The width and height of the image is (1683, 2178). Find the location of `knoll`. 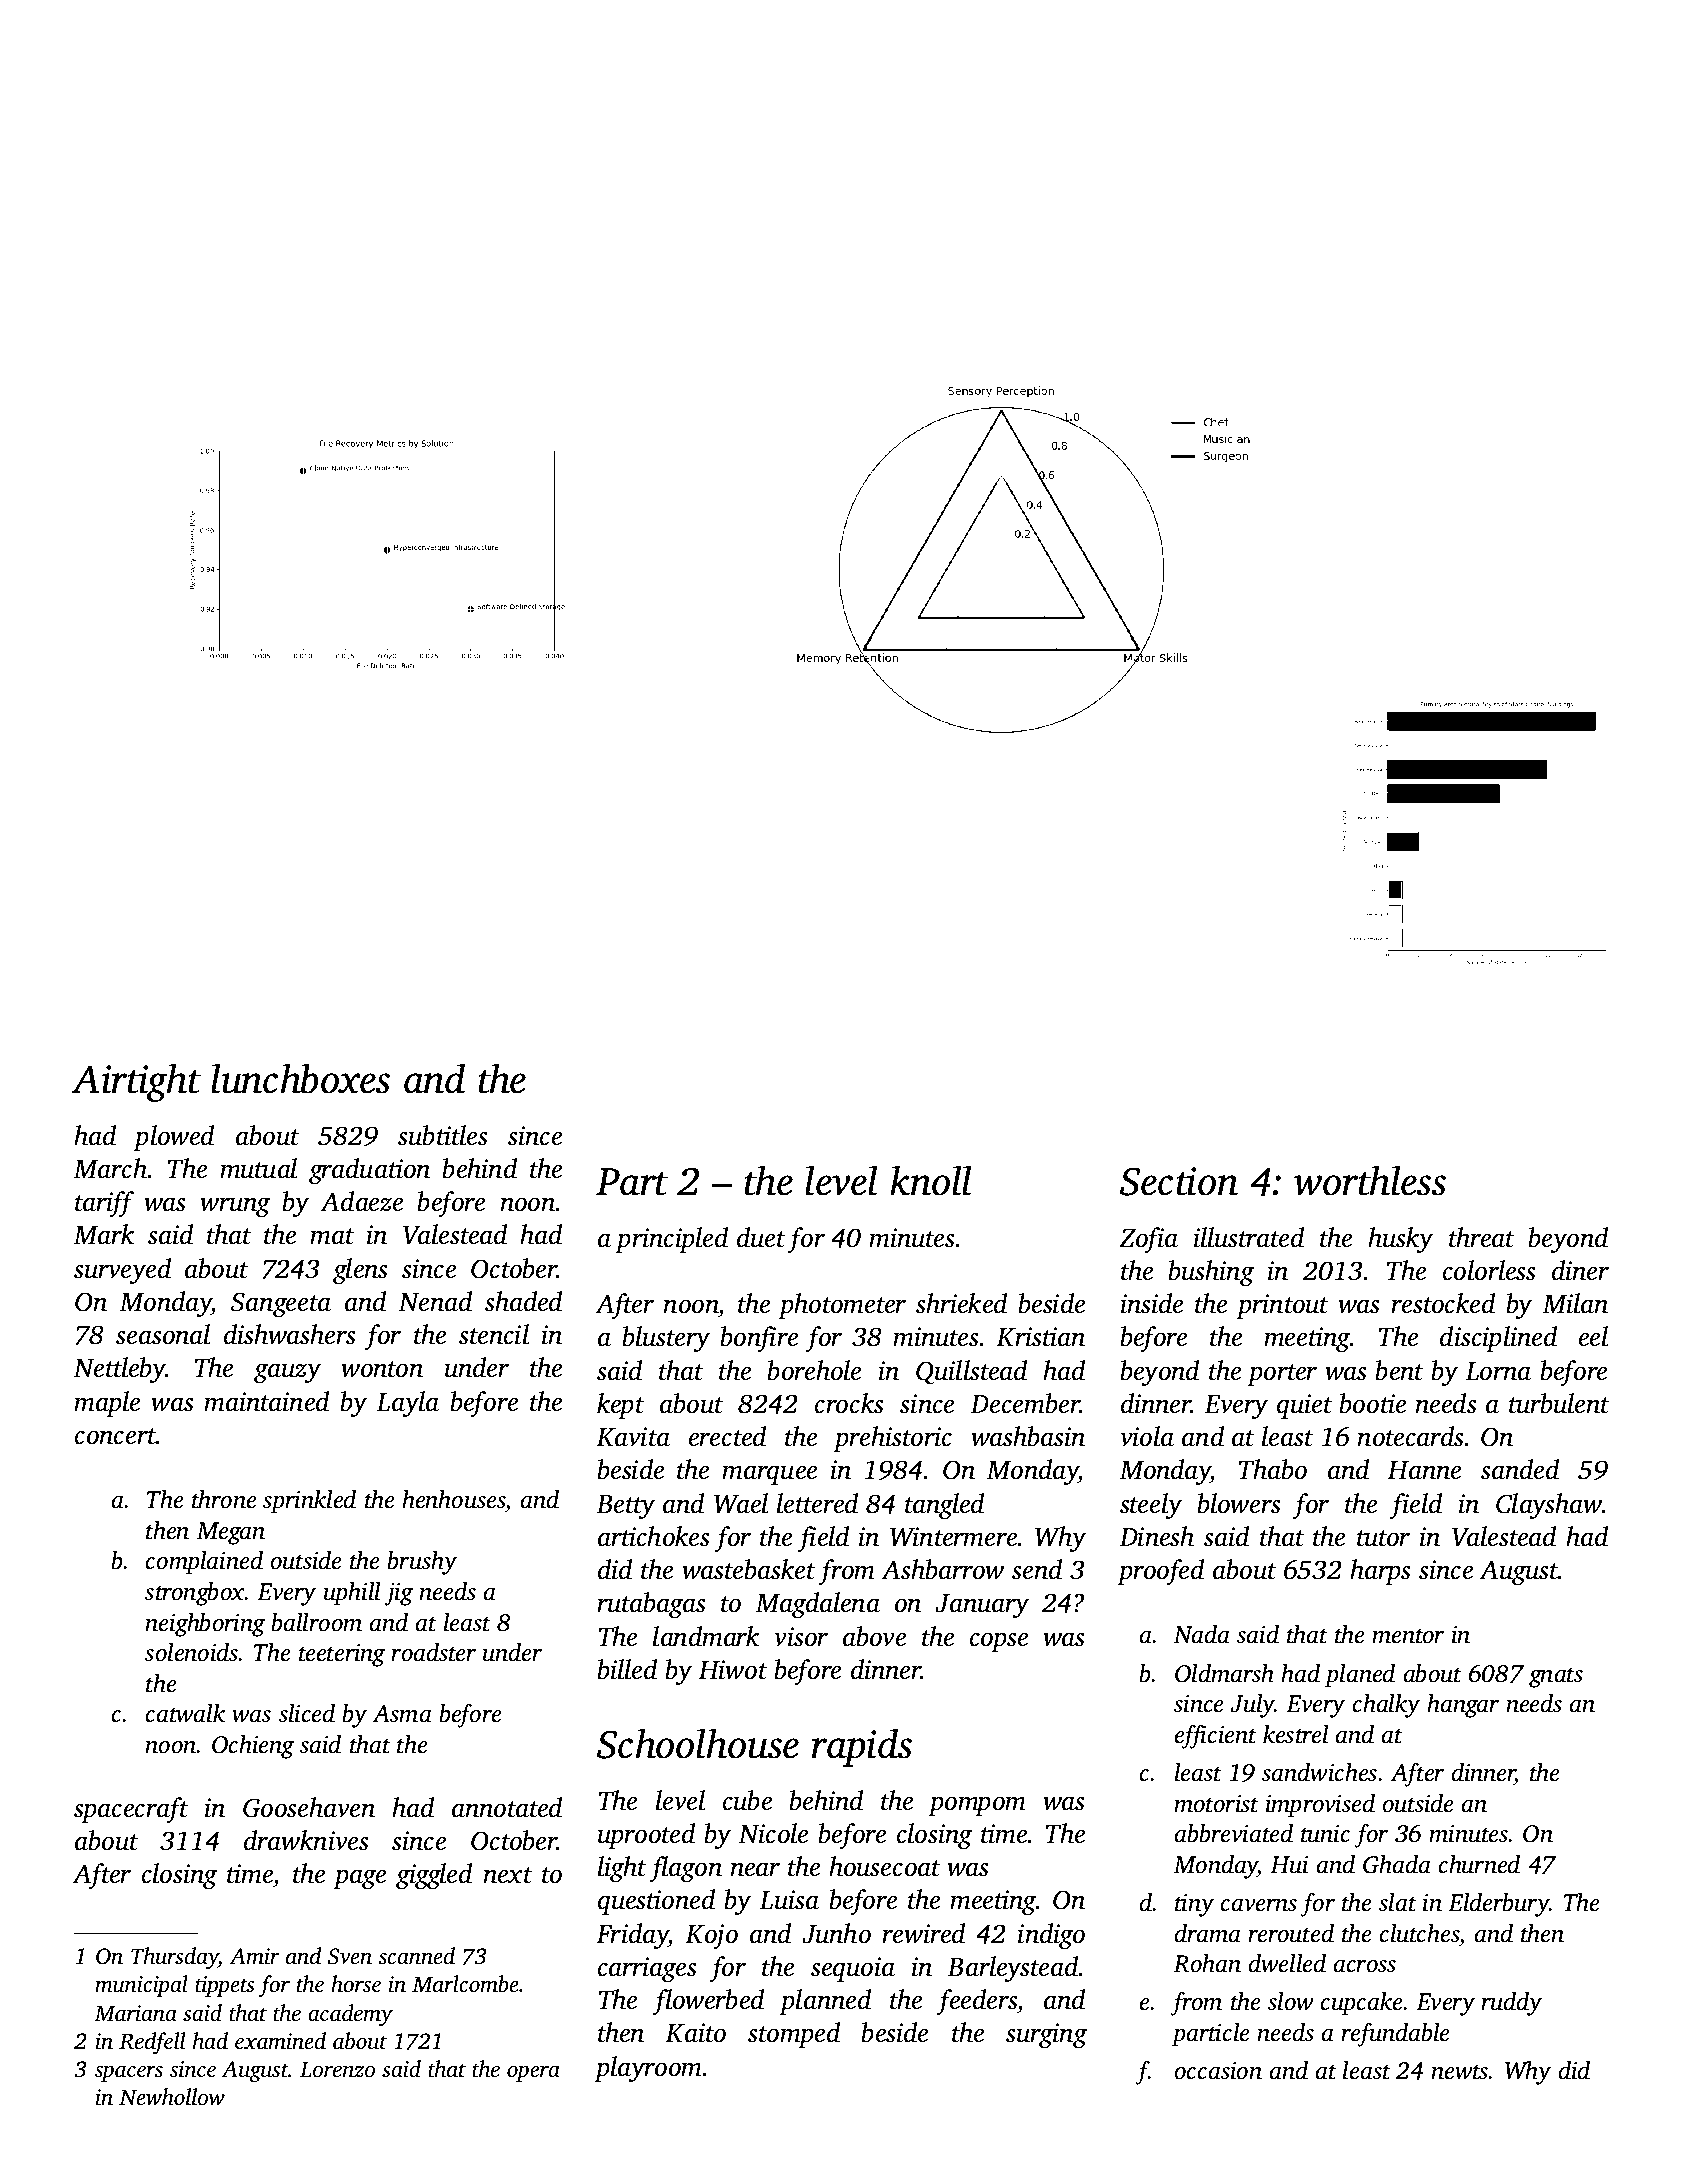

knoll is located at coordinates (931, 1181).
